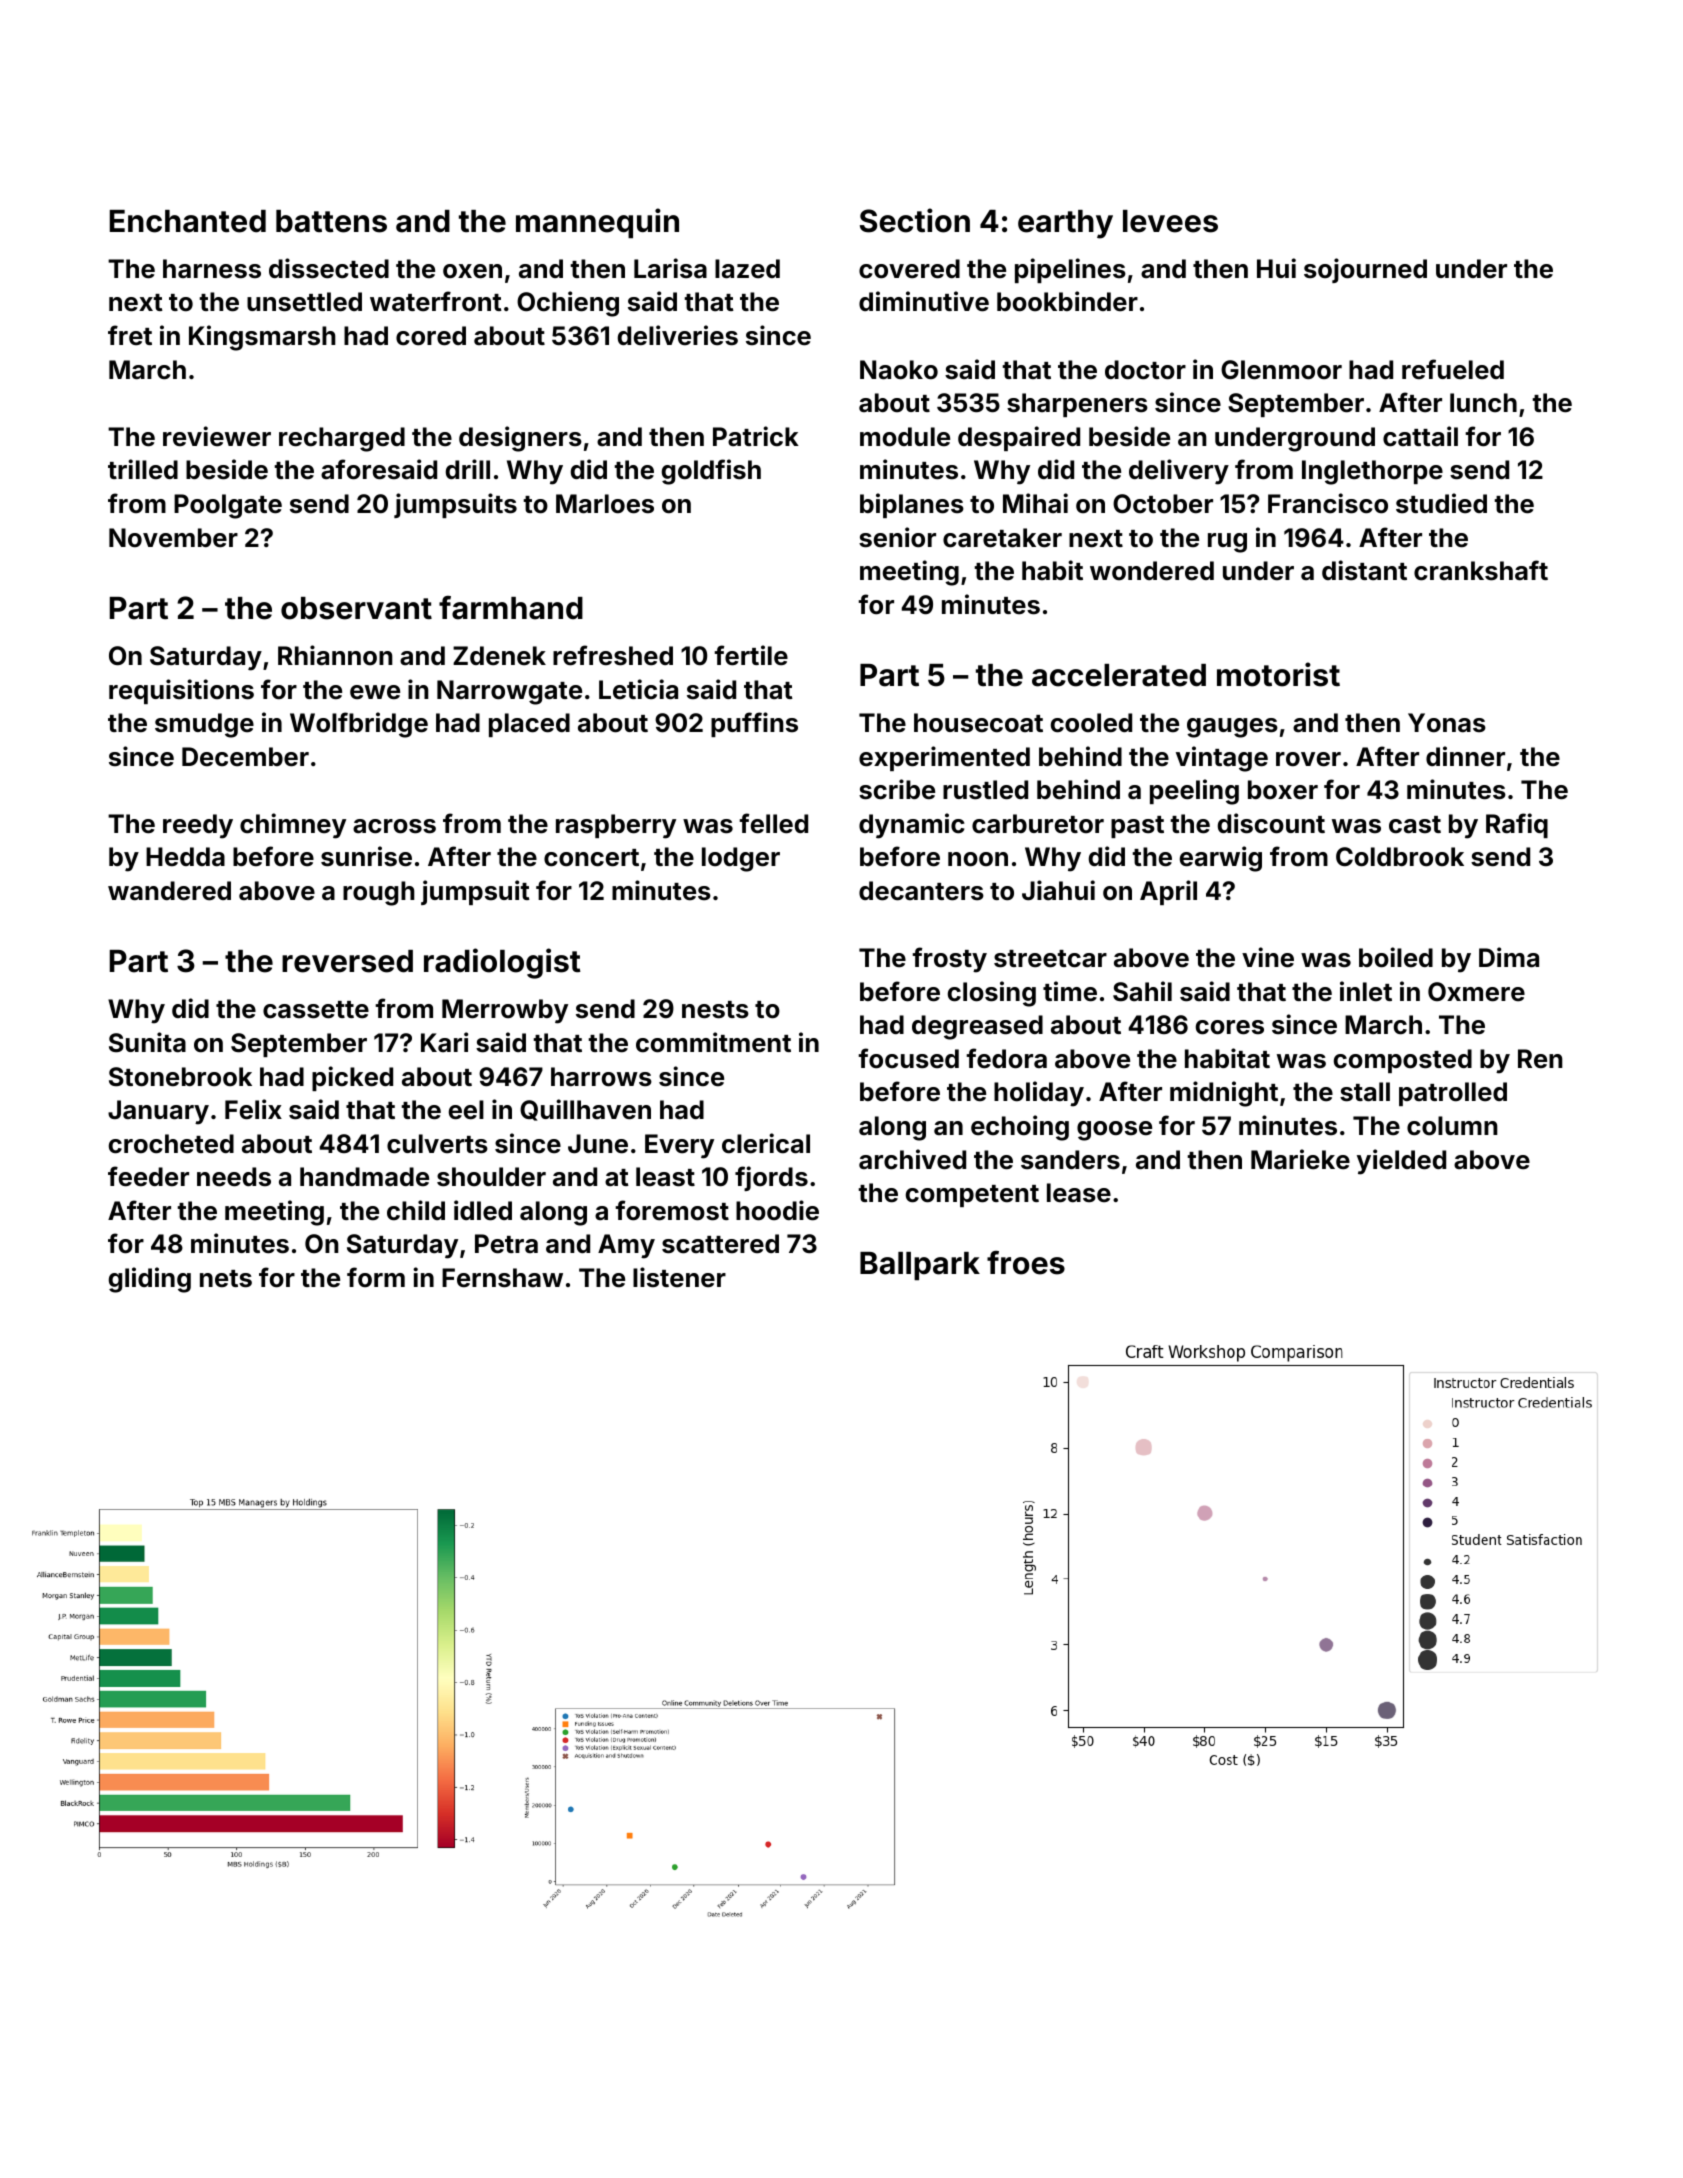 The image size is (1683, 2178). I want to click on crankshaft, so click(1481, 570).
